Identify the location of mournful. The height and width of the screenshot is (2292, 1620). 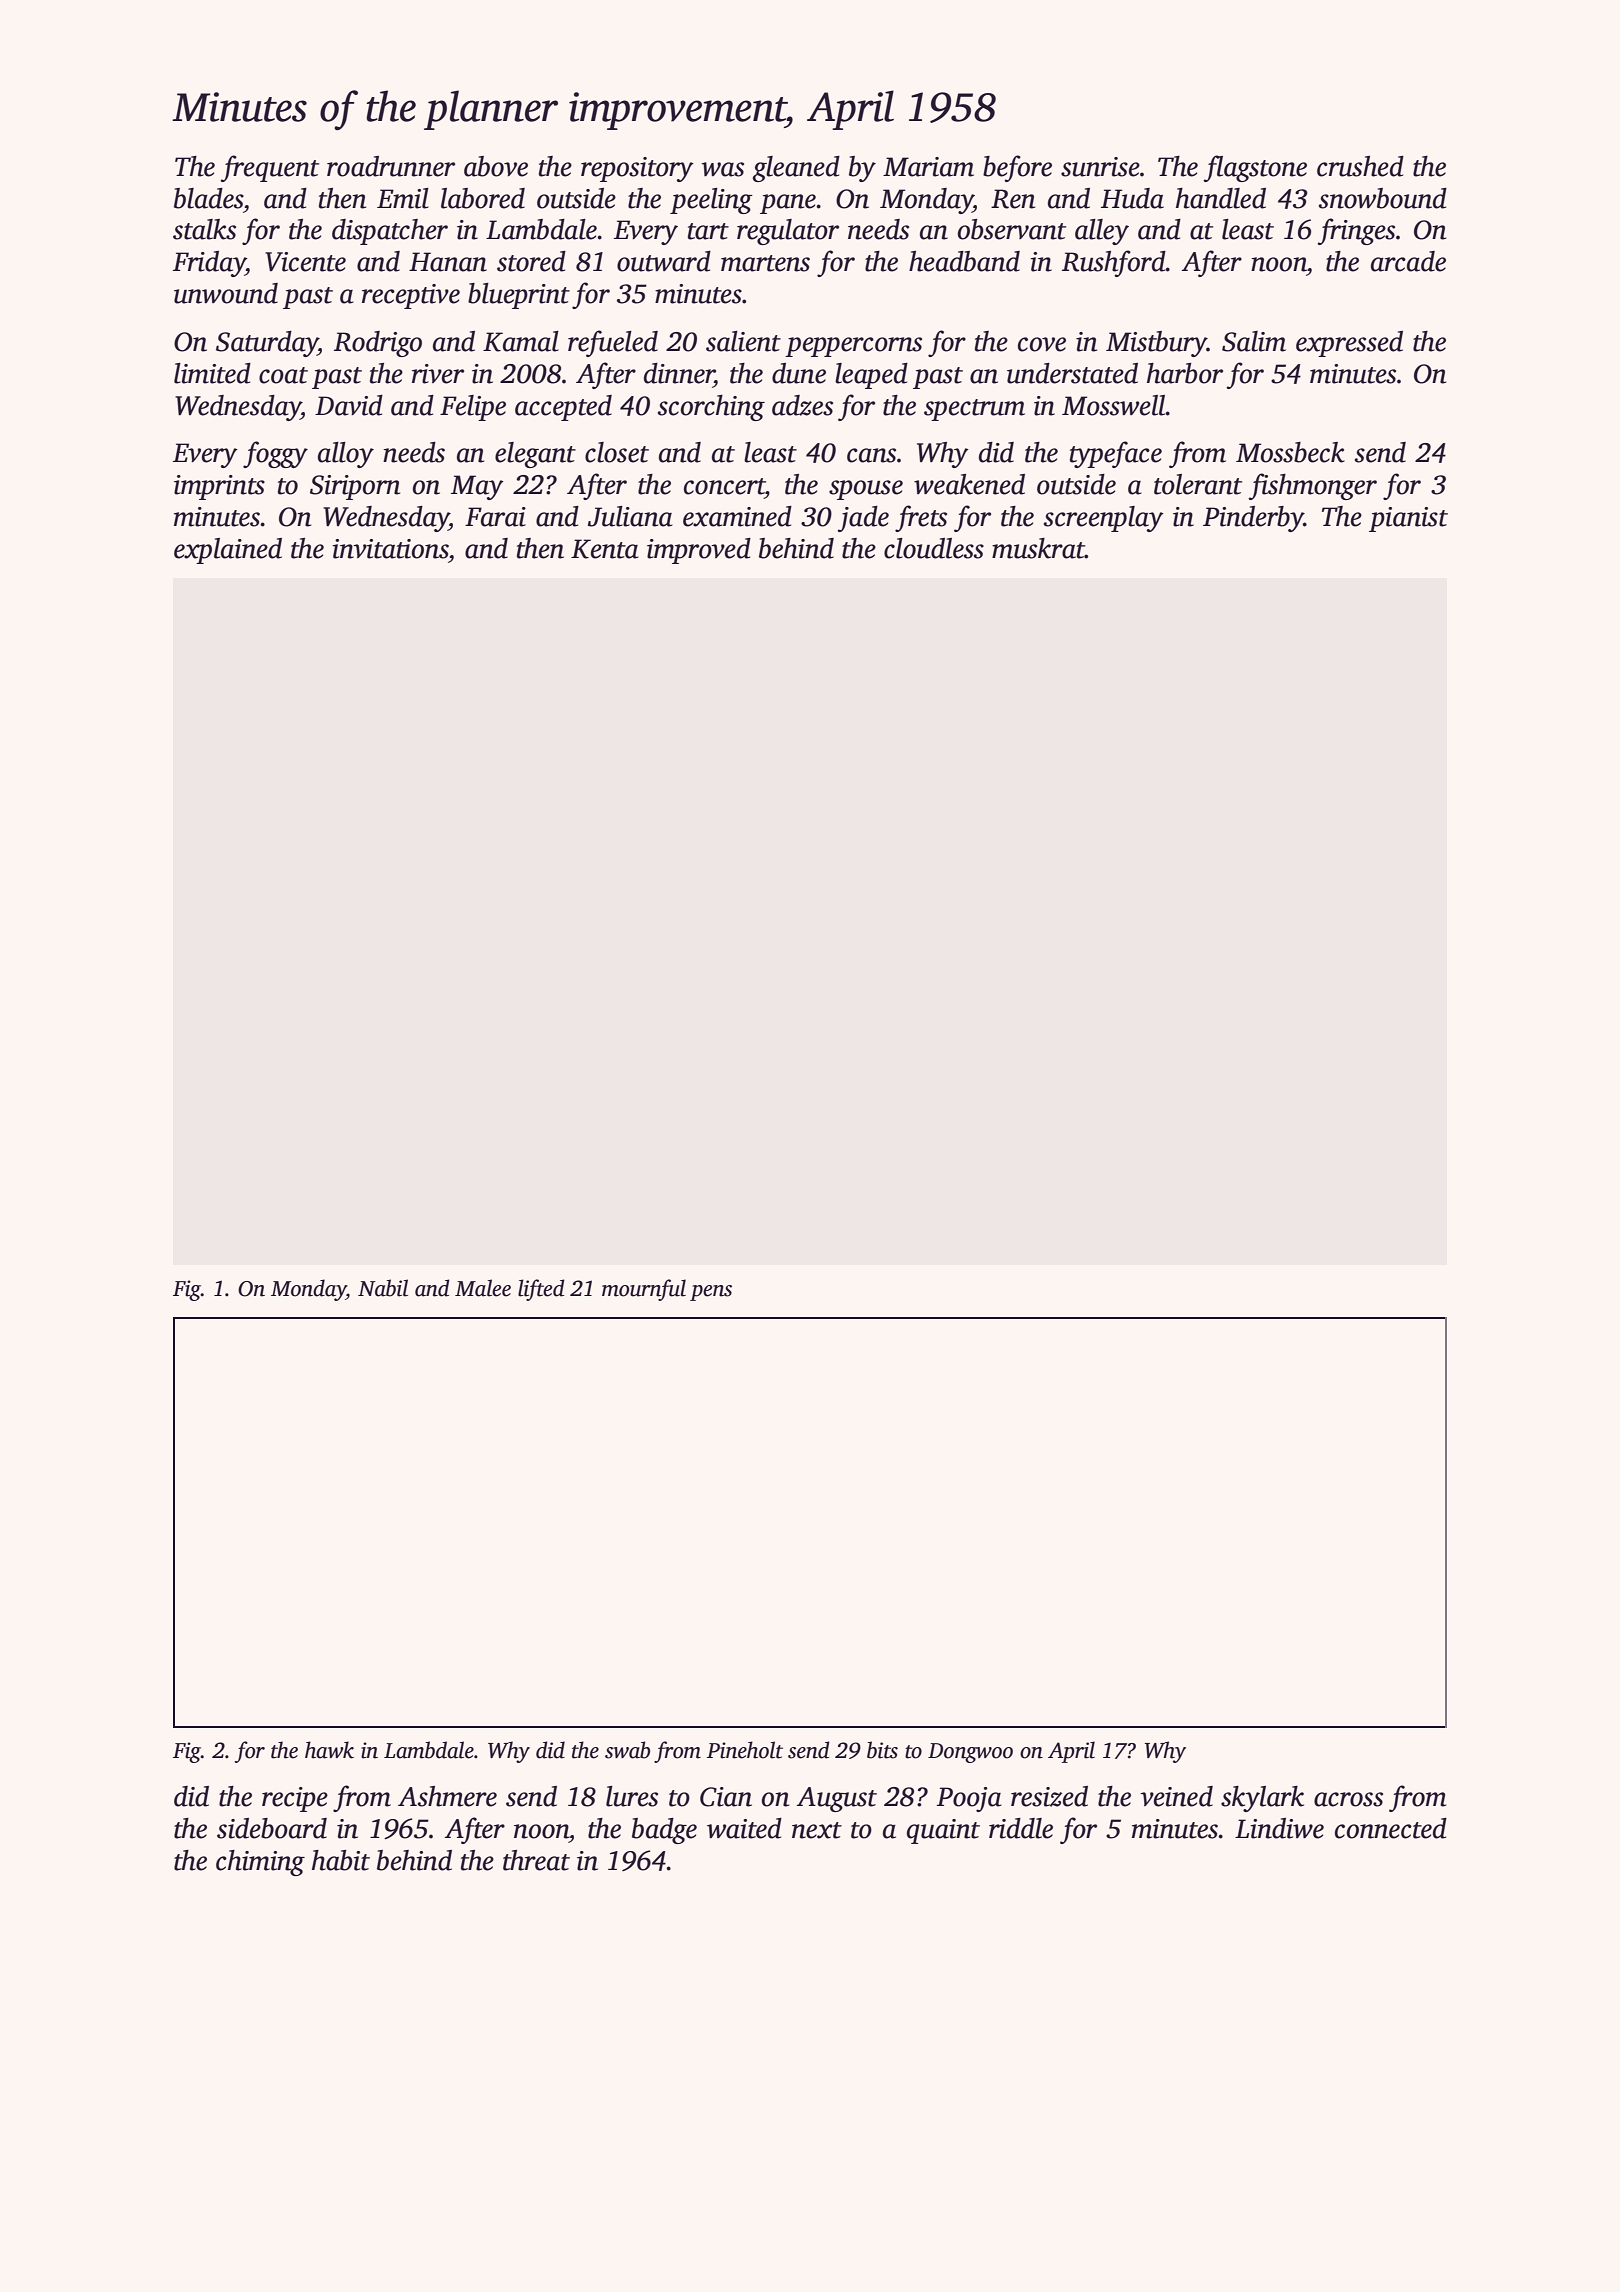
(644, 1290).
